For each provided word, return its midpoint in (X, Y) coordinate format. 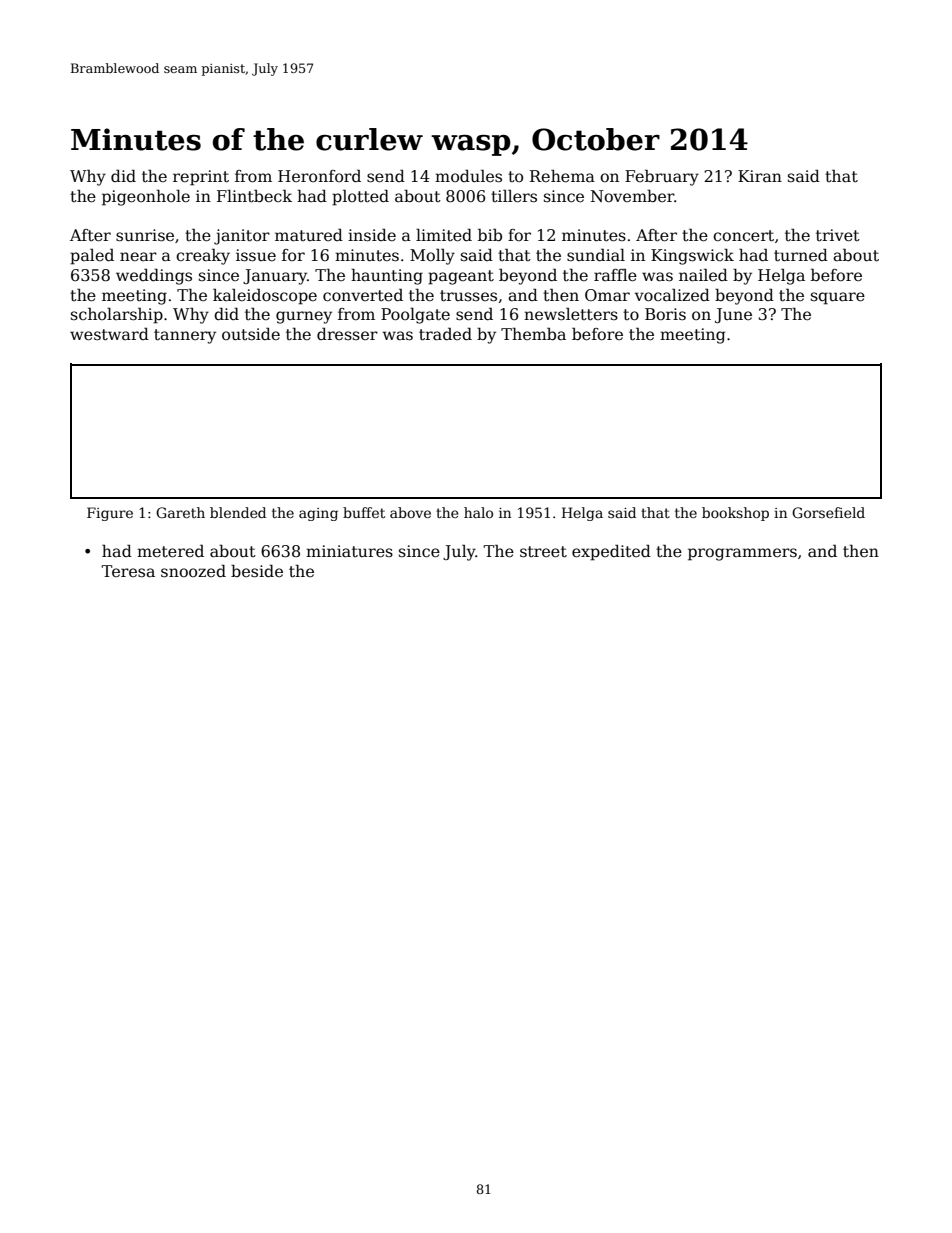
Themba (533, 333)
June (733, 315)
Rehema (562, 176)
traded (445, 334)
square (838, 298)
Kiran (760, 176)
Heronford (319, 175)
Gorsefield (828, 512)
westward (109, 334)
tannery (185, 336)
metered (170, 551)
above (410, 512)
